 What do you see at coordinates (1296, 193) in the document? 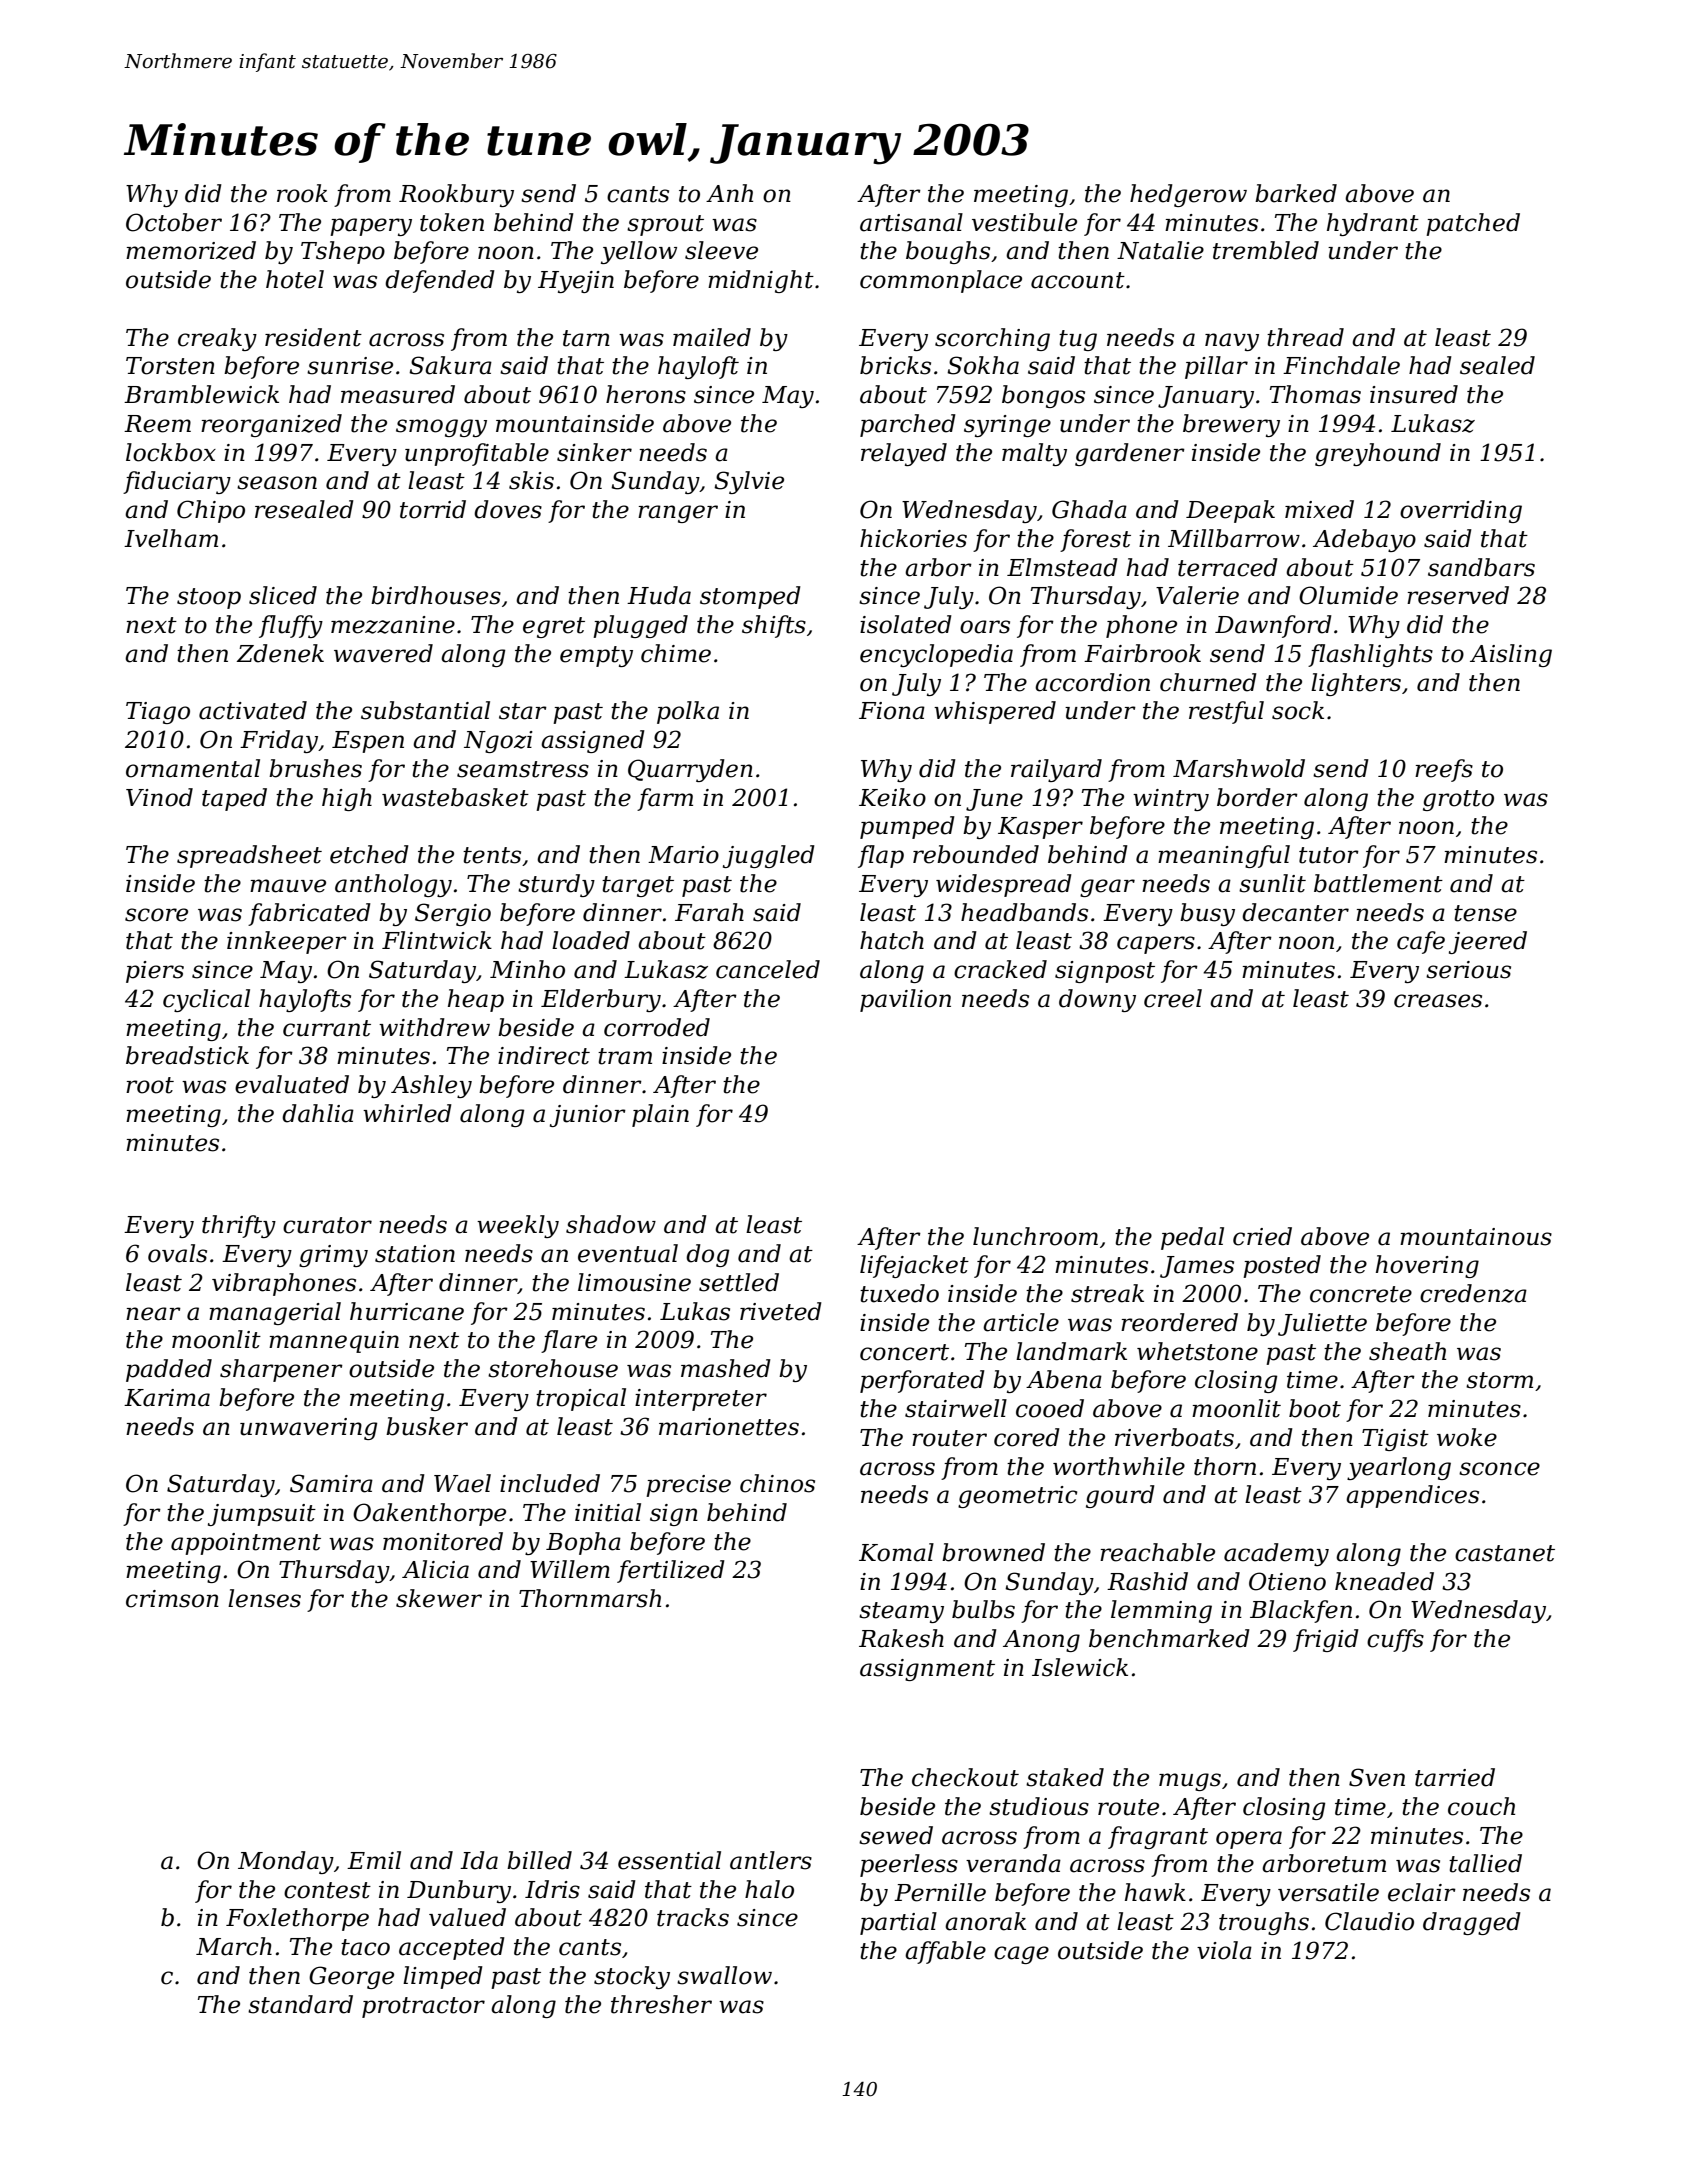
I see `barked` at bounding box center [1296, 193].
